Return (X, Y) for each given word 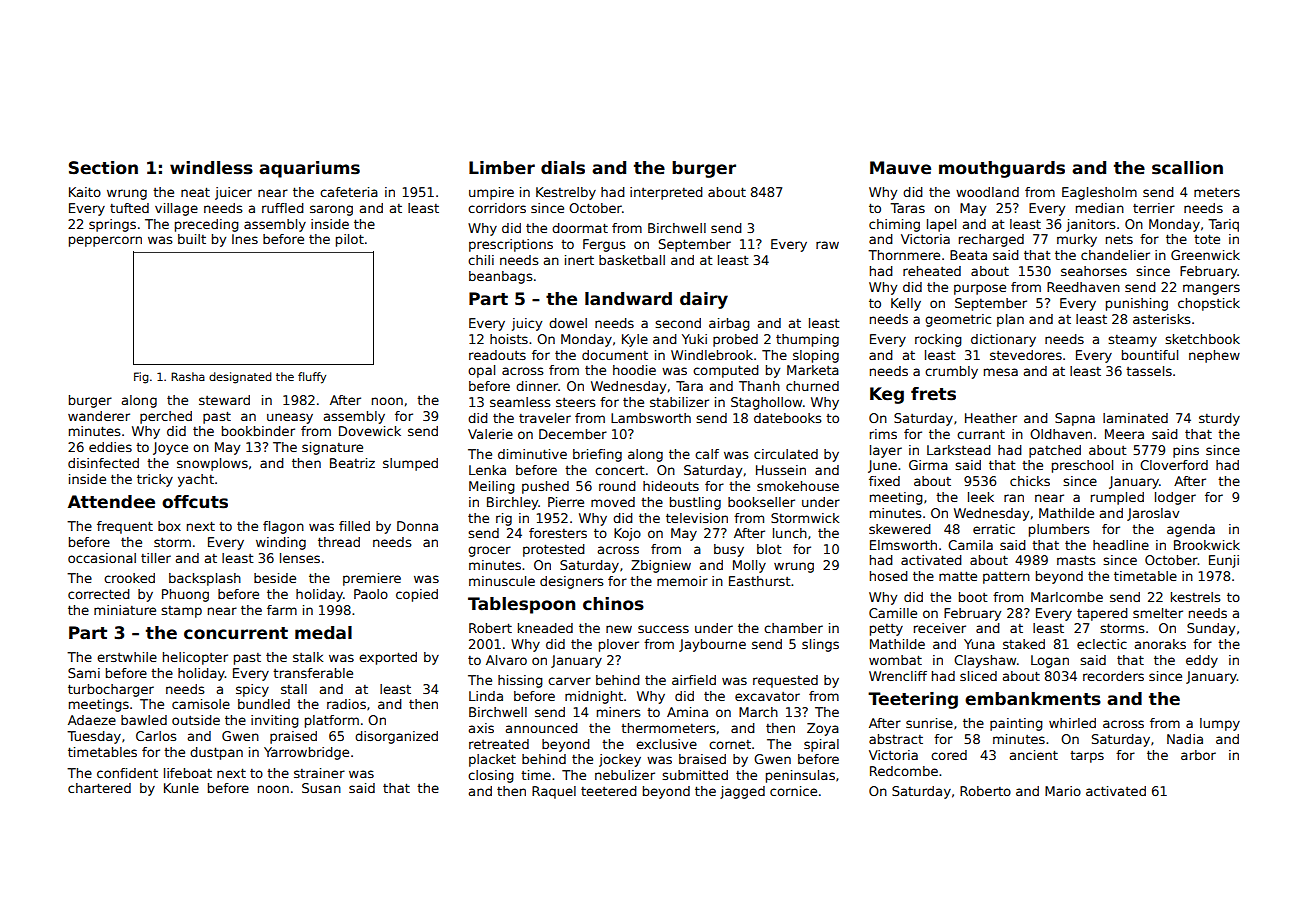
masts (1076, 560)
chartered (99, 788)
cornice (793, 791)
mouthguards (1002, 169)
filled (354, 526)
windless (211, 168)
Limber (502, 168)
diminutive (532, 454)
